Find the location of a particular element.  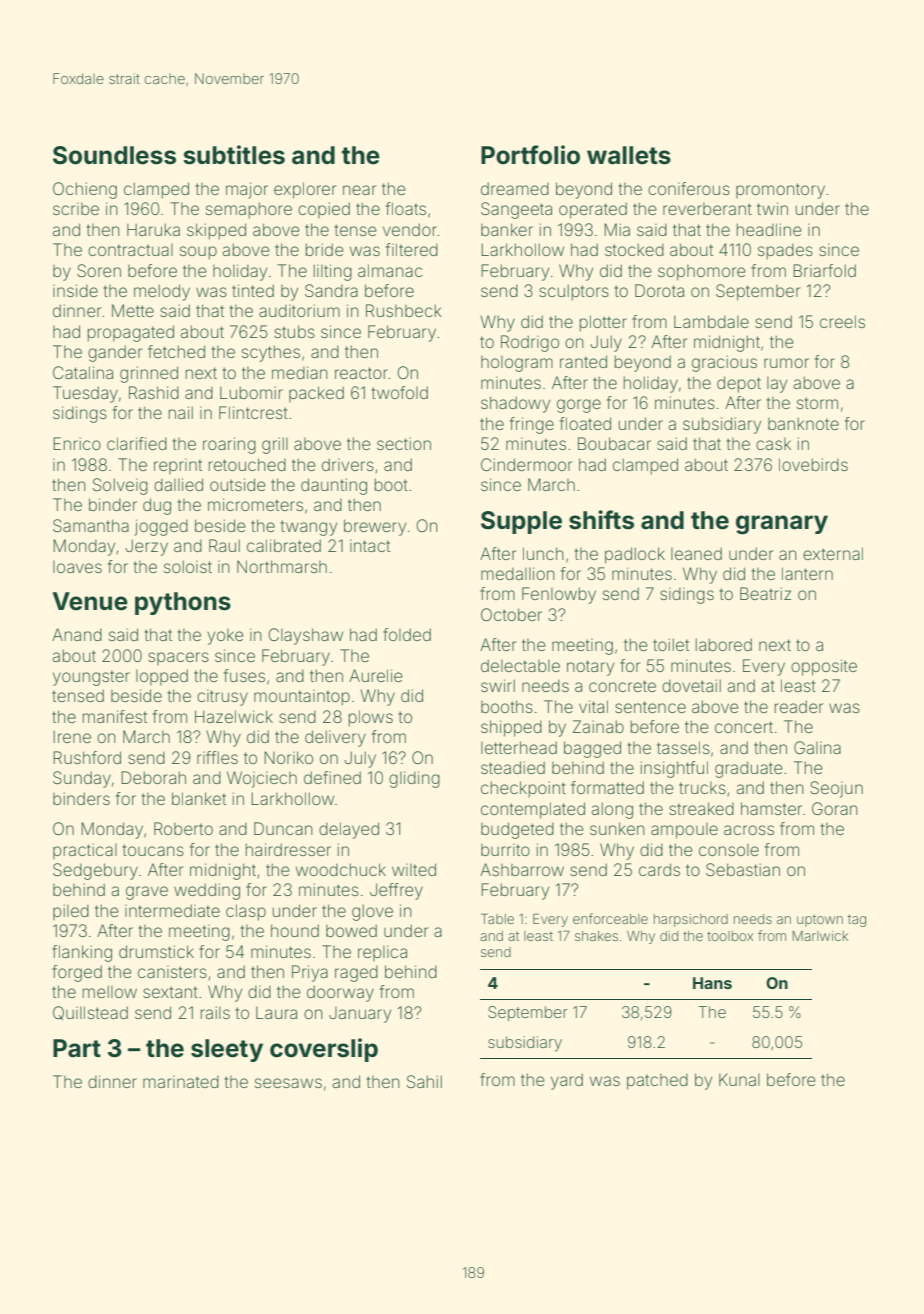

Venue is located at coordinates (90, 601).
